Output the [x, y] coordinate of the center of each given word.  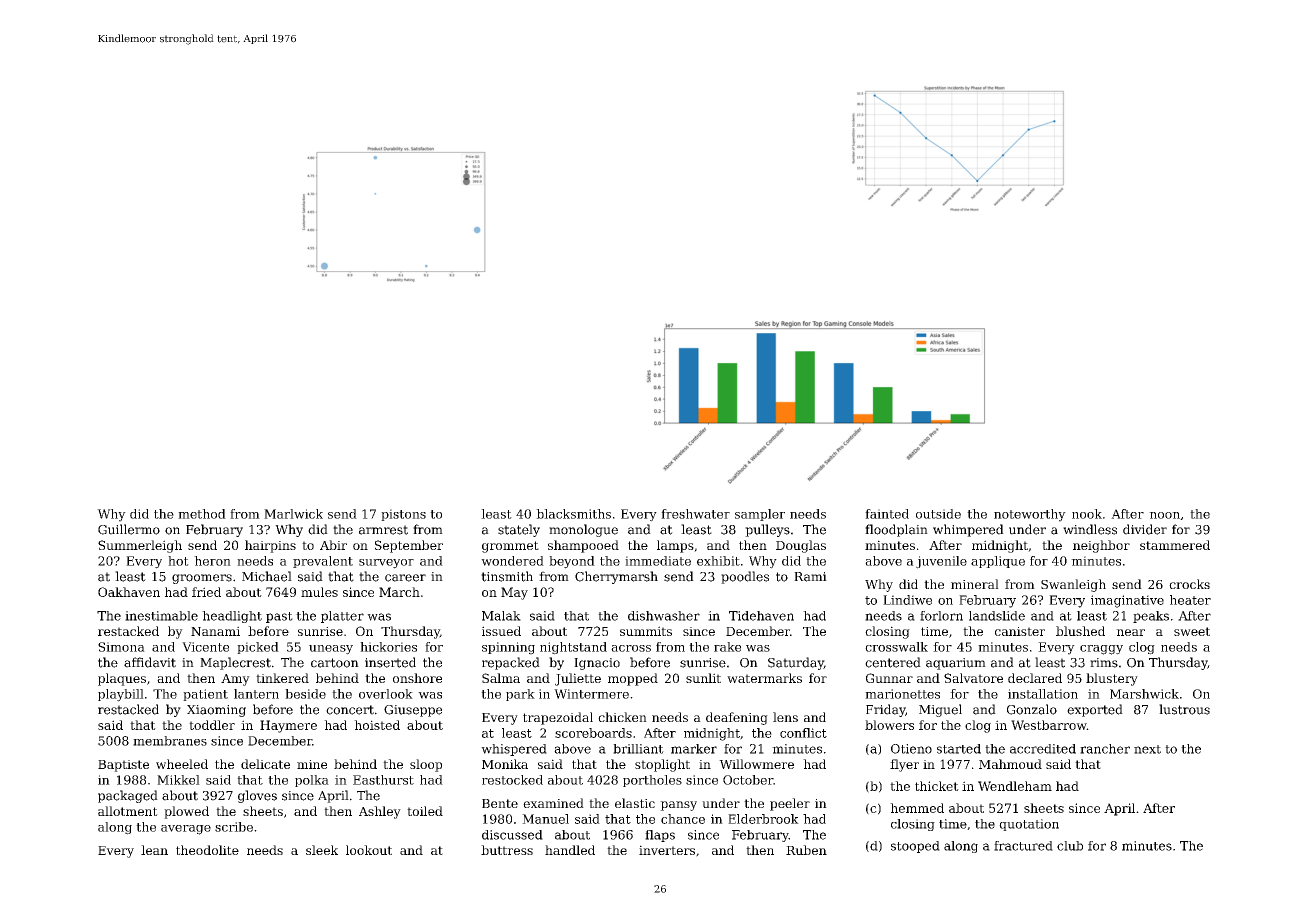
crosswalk [896, 647]
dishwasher [664, 616]
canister [1020, 631]
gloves [257, 796]
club [1070, 846]
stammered [1175, 545]
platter [342, 617]
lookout [369, 850]
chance [683, 819]
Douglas [801, 546]
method [202, 514]
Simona [121, 647]
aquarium [956, 664]
